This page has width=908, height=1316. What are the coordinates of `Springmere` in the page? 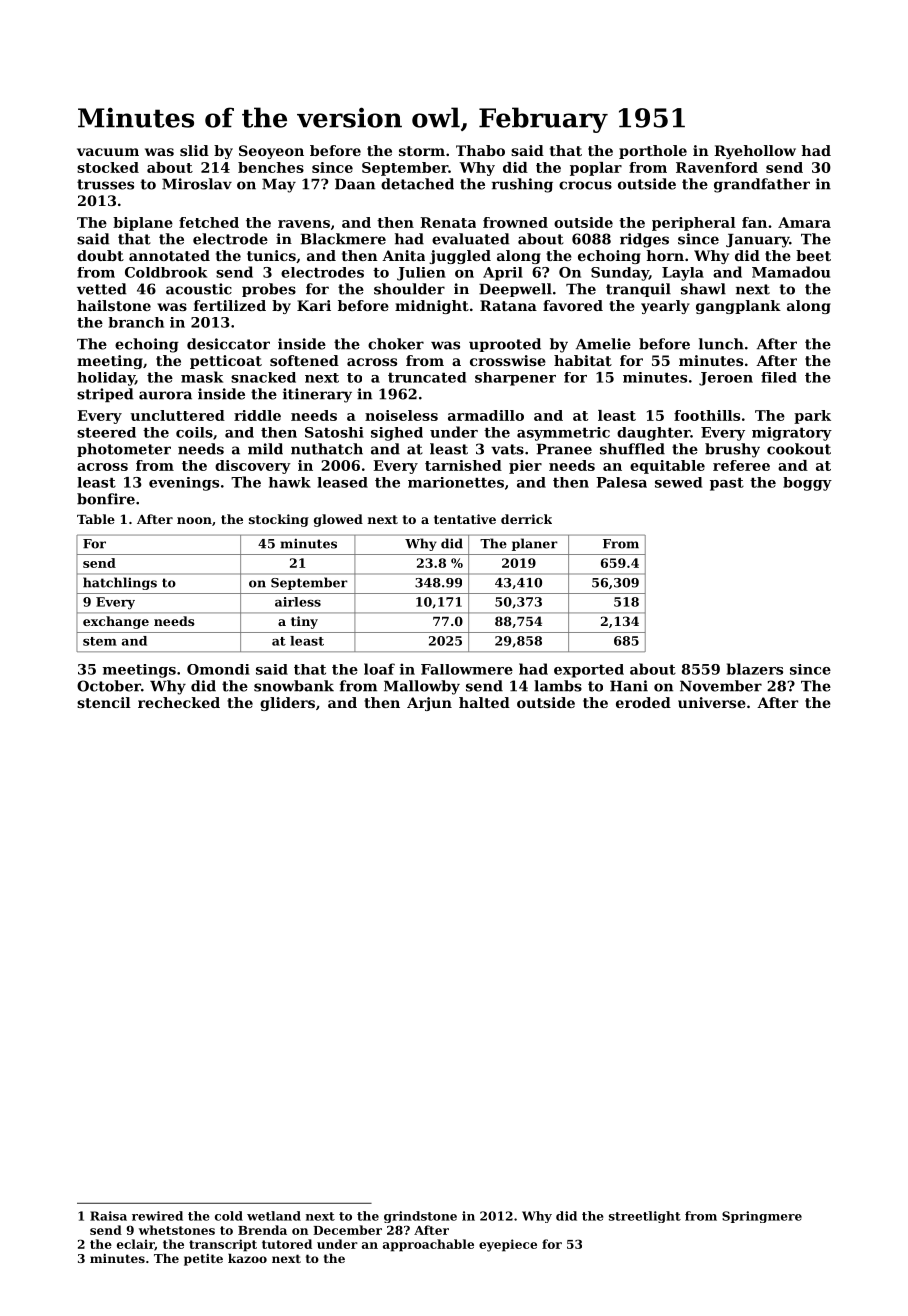 It's located at (762, 1217).
